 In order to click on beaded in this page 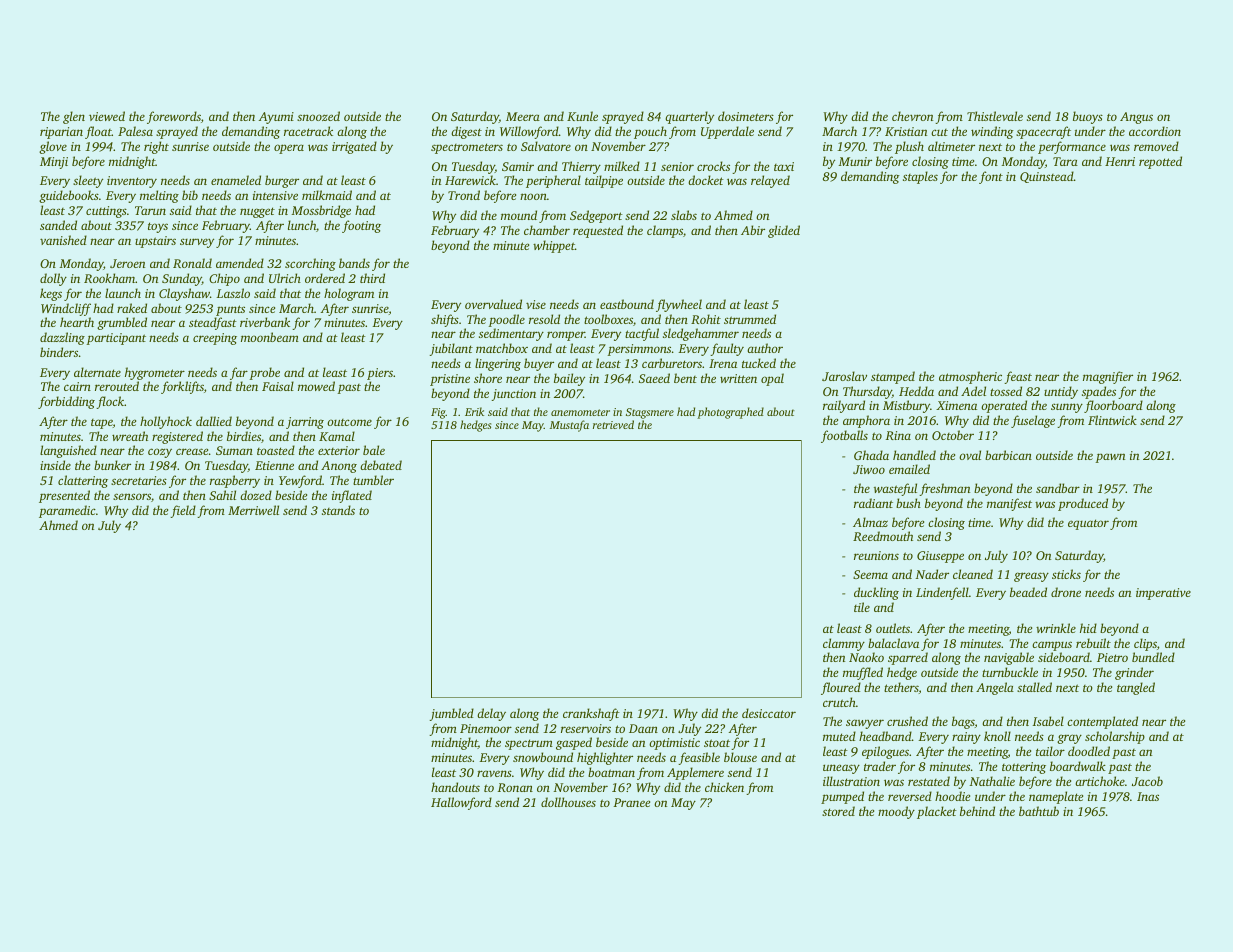, I will do `click(1028, 592)`.
